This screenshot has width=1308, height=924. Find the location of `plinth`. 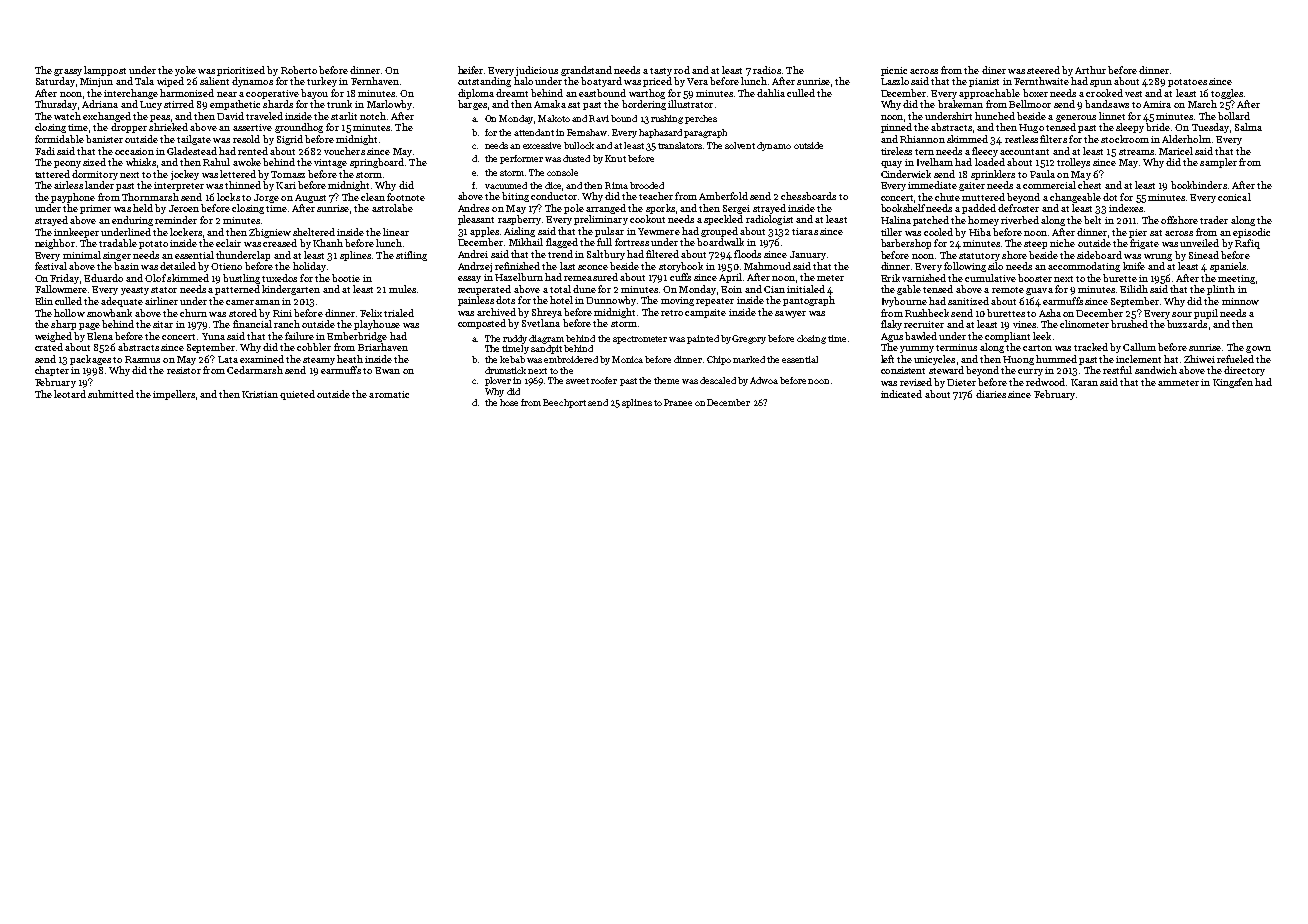

plinth is located at coordinates (1221, 290).
